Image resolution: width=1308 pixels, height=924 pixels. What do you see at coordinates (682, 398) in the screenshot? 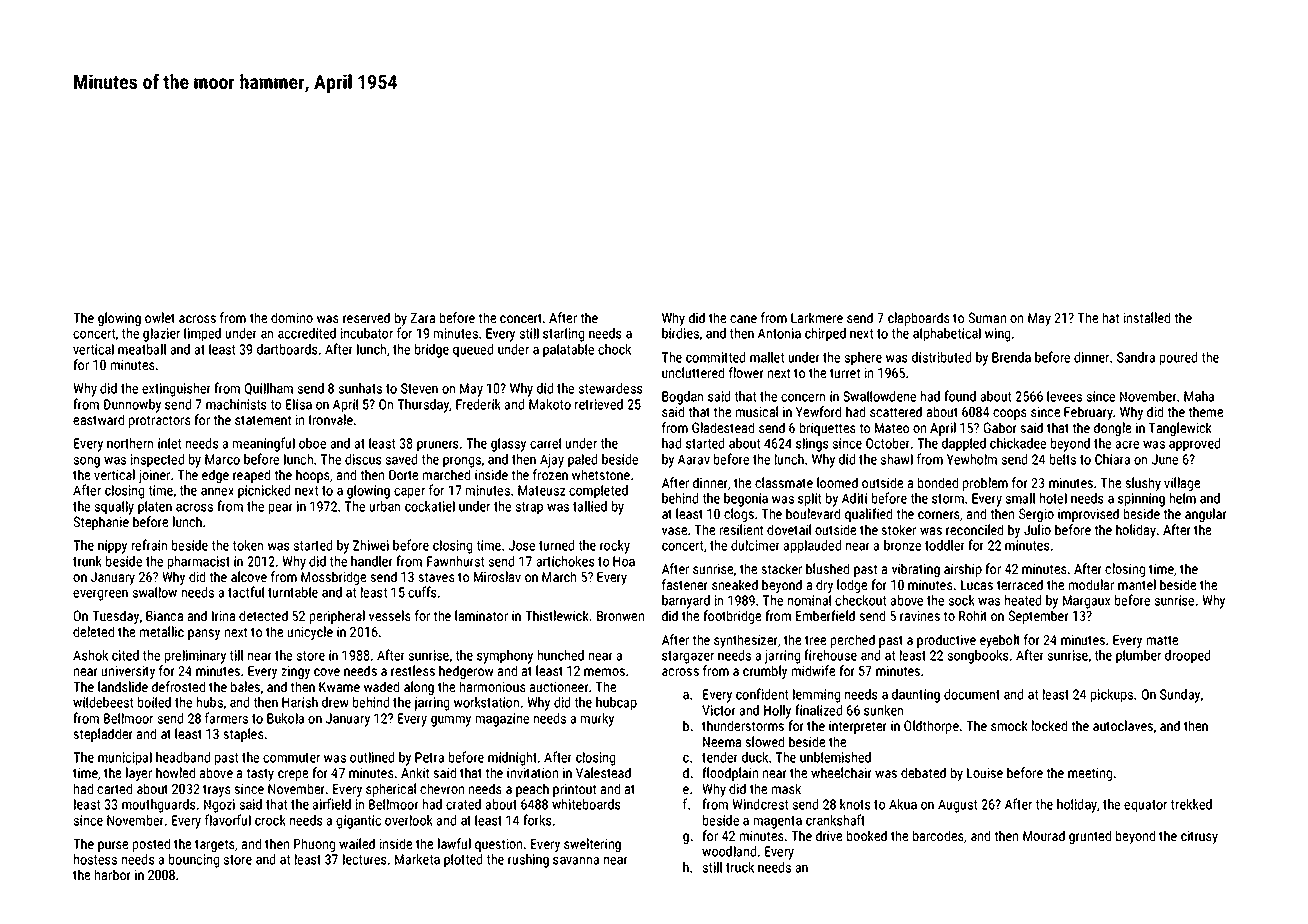
I see `Bogdan` at bounding box center [682, 398].
